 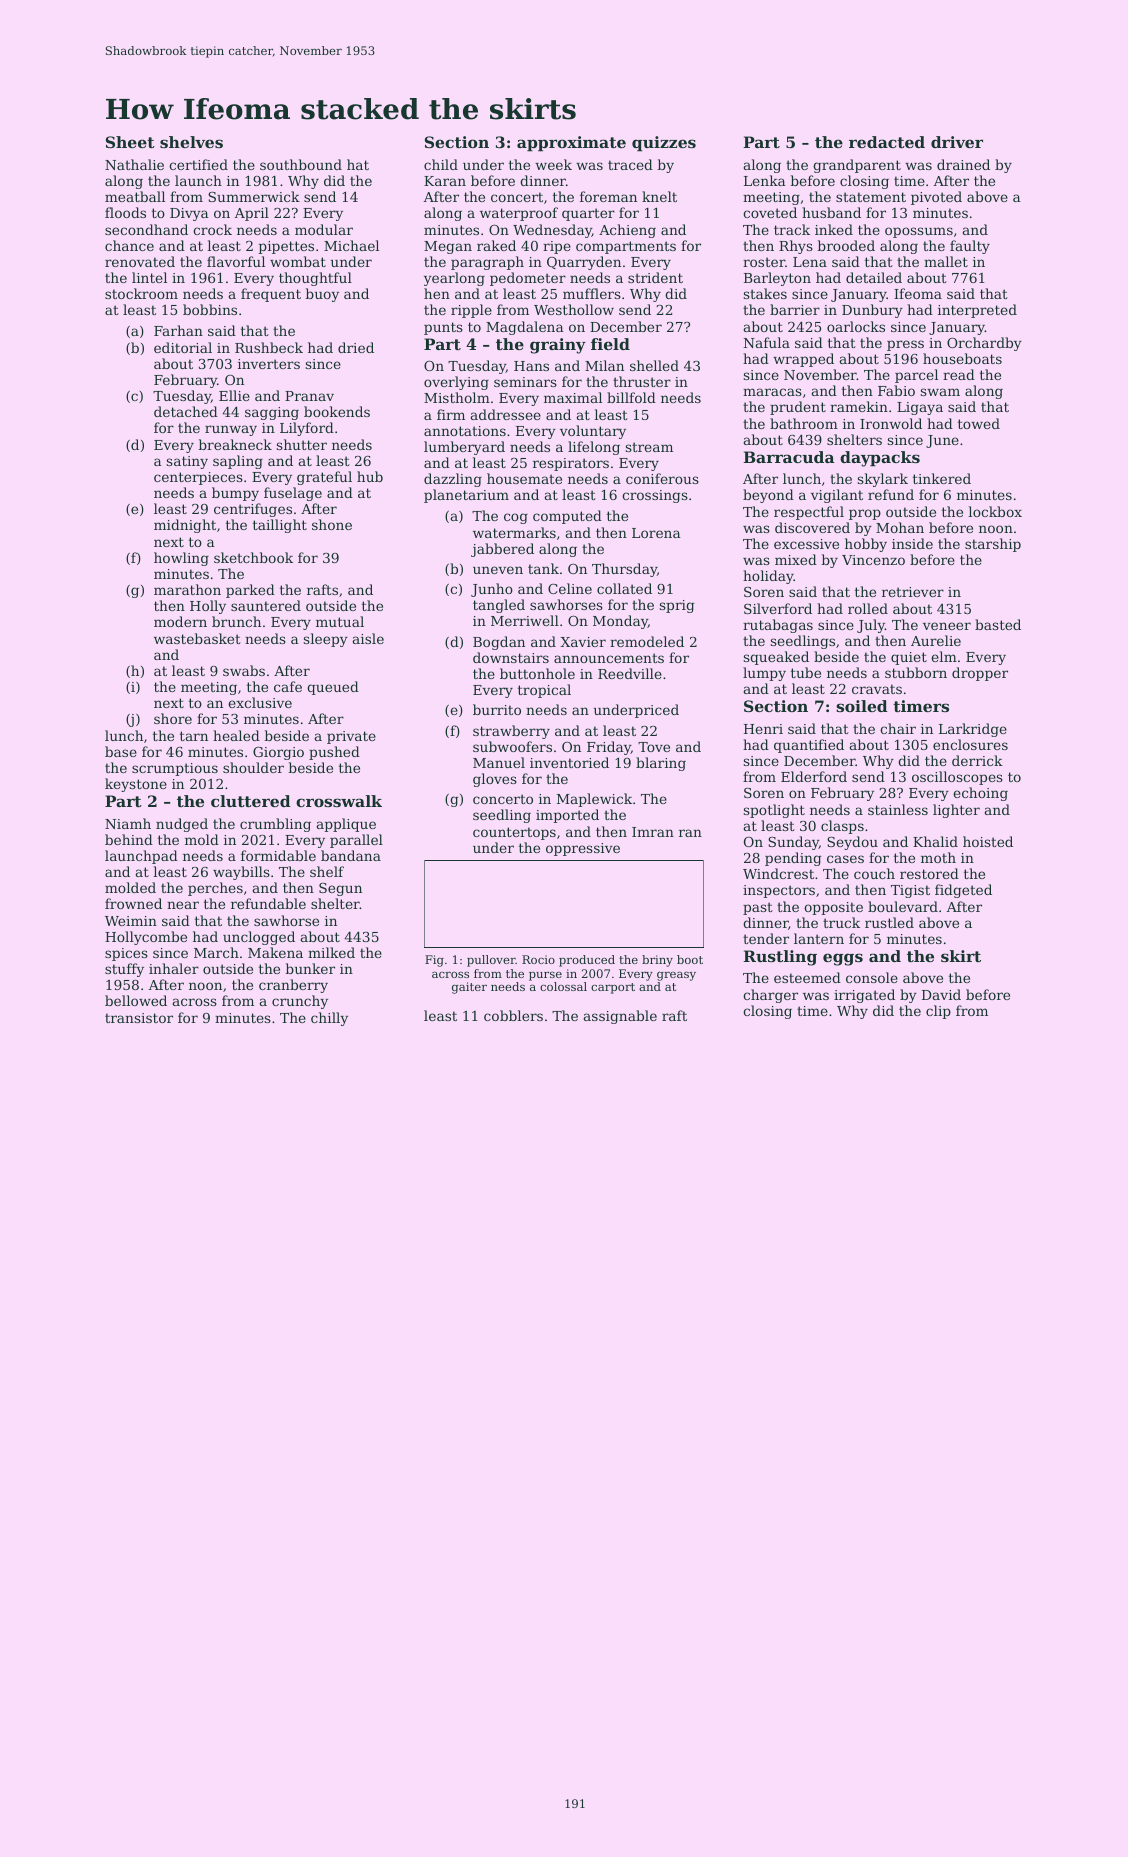 What do you see at coordinates (356, 347) in the document?
I see `dried` at bounding box center [356, 347].
